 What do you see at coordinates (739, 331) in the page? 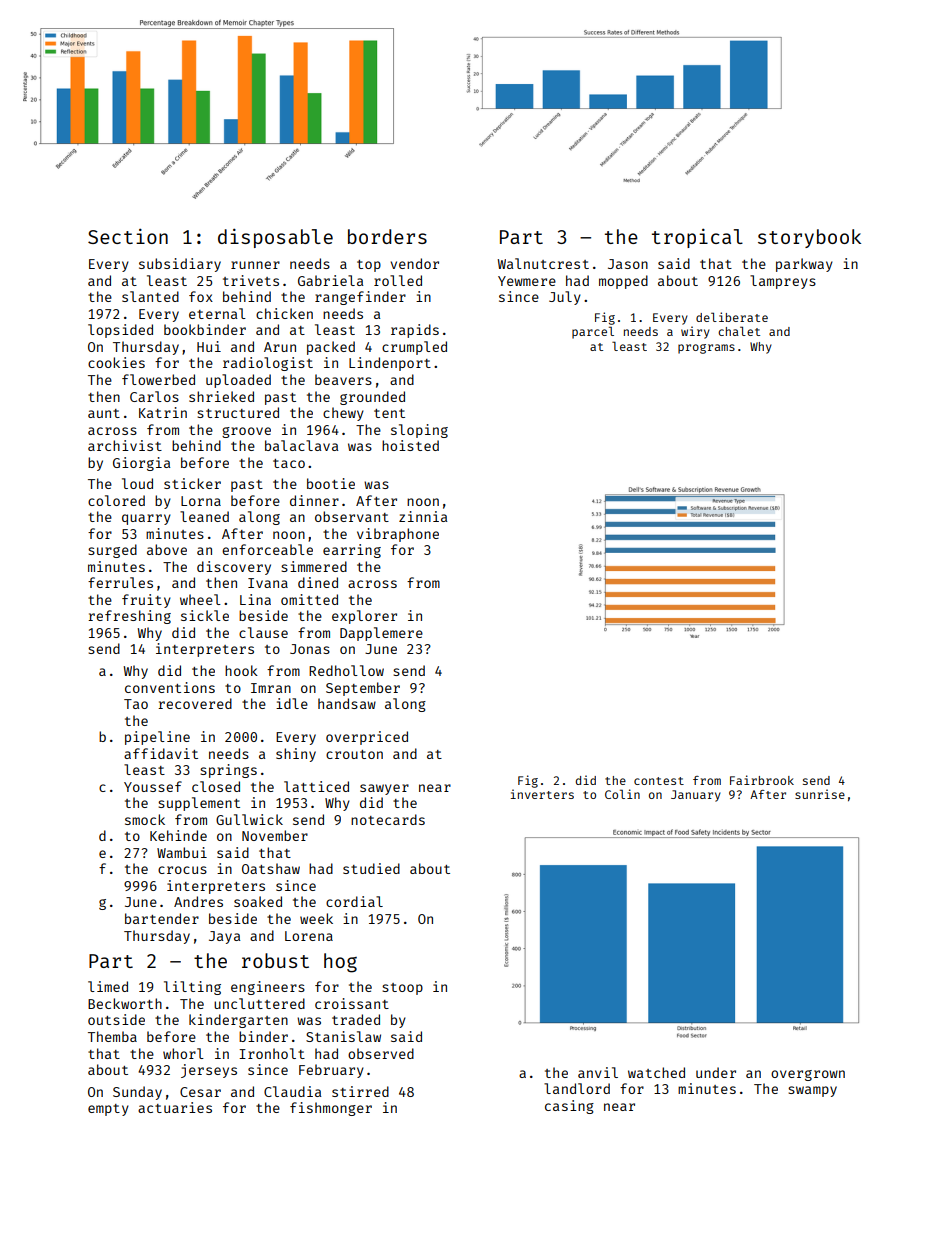
I see `chalet` at bounding box center [739, 331].
